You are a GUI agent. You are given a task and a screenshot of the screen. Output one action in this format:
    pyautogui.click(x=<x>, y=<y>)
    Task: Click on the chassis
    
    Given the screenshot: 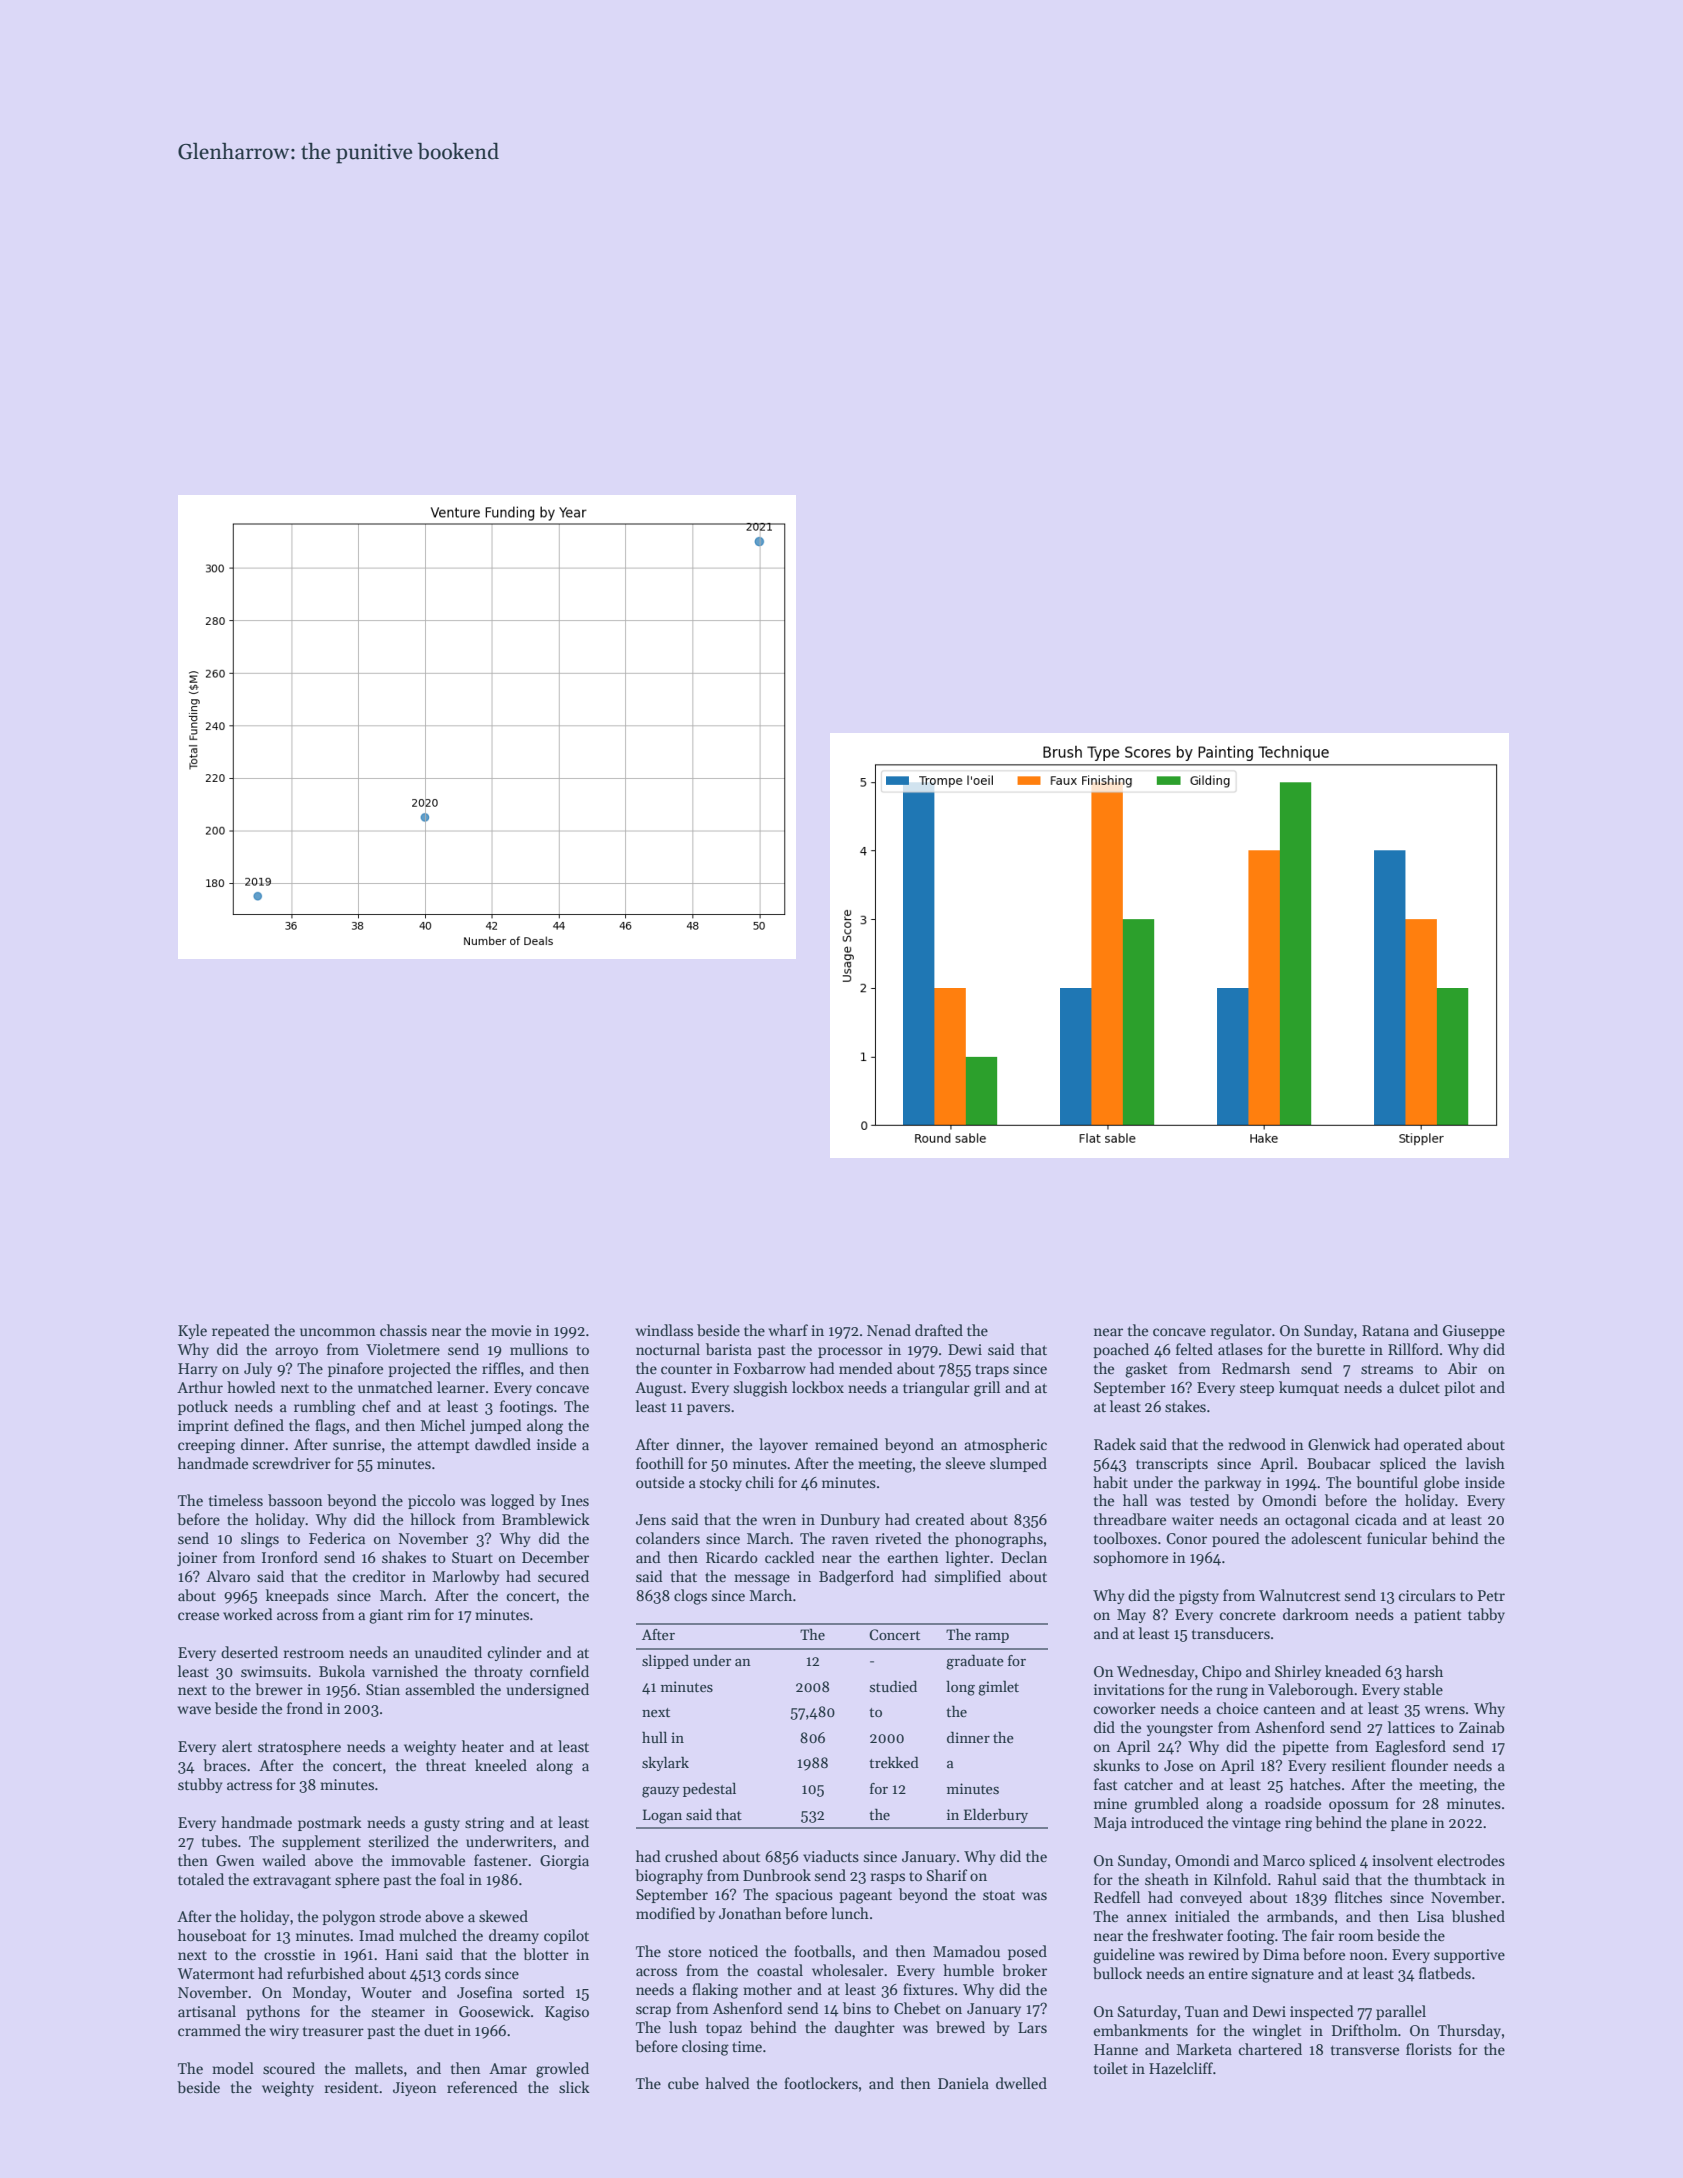 What is the action you would take?
    pyautogui.click(x=403, y=1330)
